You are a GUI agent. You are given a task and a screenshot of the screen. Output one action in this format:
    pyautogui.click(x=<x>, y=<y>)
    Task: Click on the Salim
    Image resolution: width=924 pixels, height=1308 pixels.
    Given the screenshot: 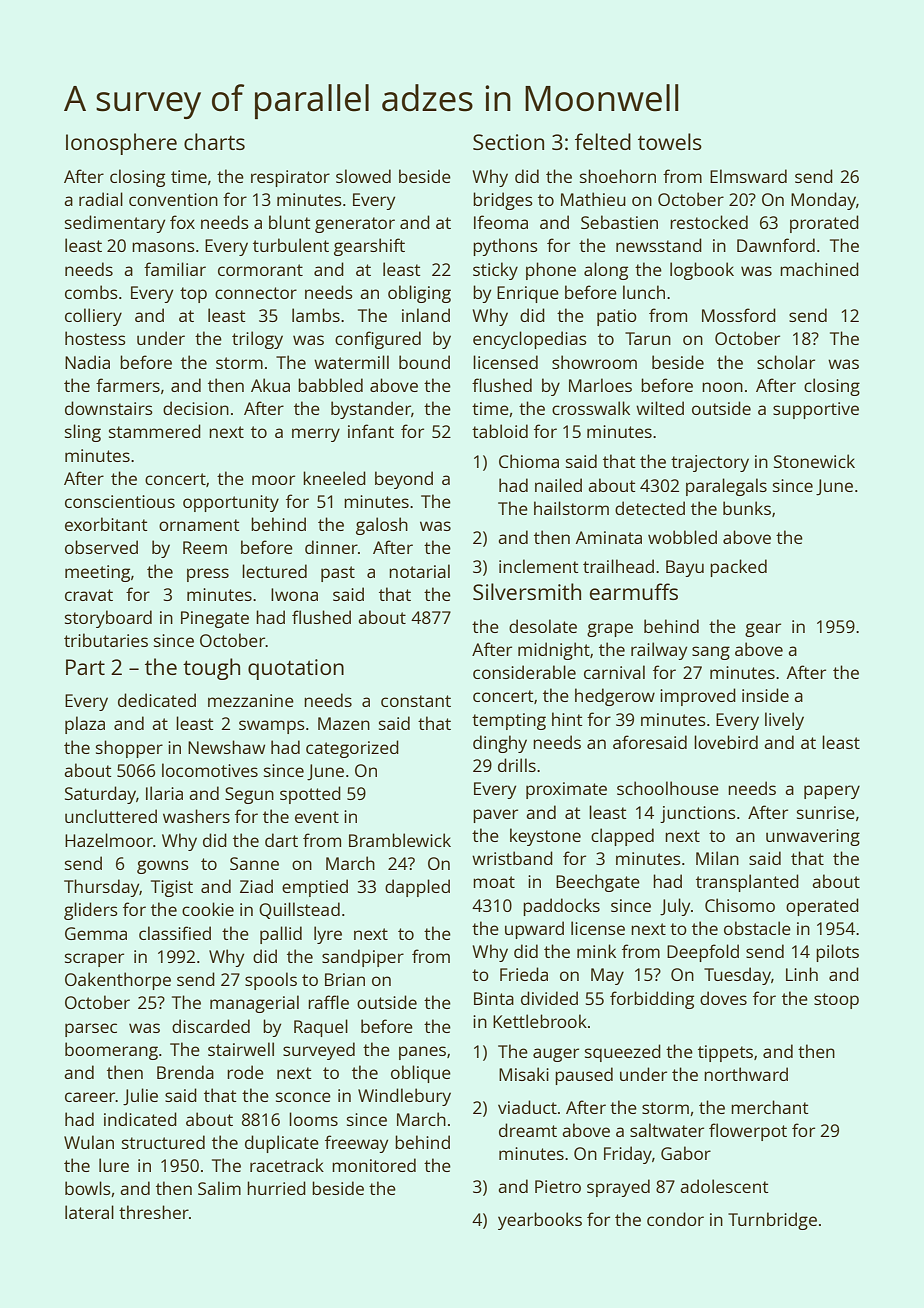 What is the action you would take?
    pyautogui.click(x=219, y=1188)
